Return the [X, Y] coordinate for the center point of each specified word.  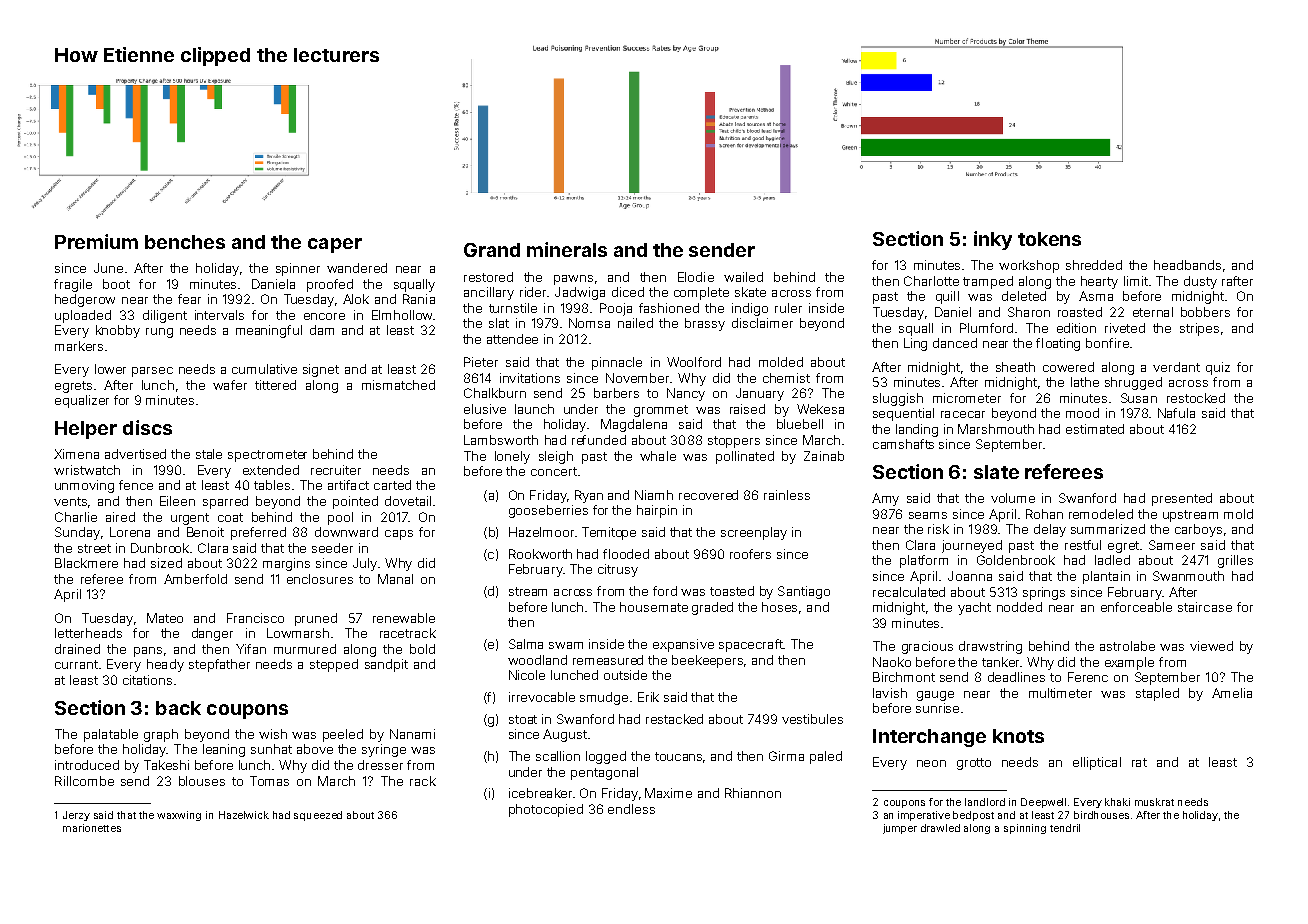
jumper [900, 829]
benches [185, 242]
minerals [567, 249]
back [178, 708]
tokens [1049, 239]
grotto [974, 764]
